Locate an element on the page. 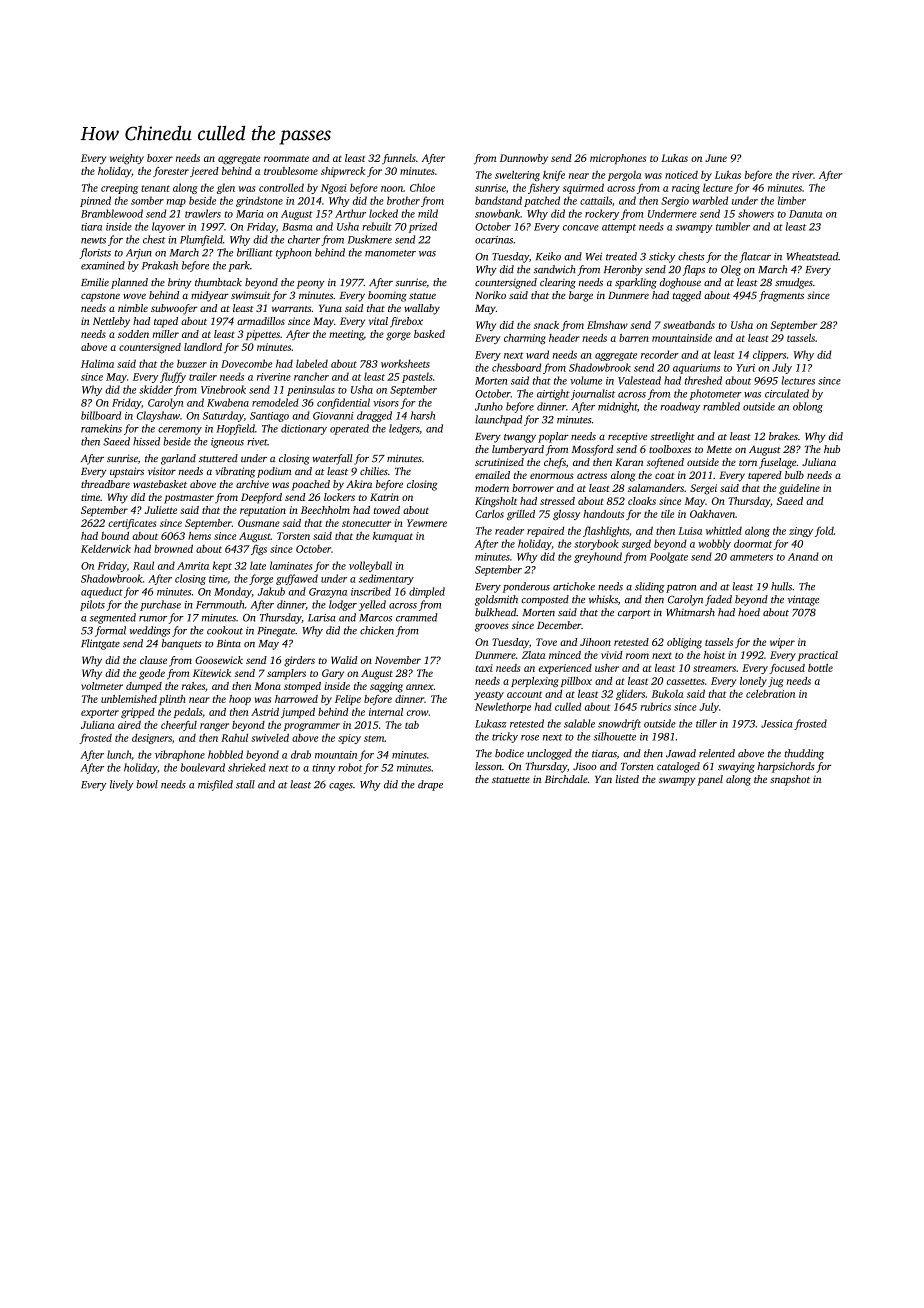 This image has height=1308, width=924. samplers is located at coordinates (286, 674).
